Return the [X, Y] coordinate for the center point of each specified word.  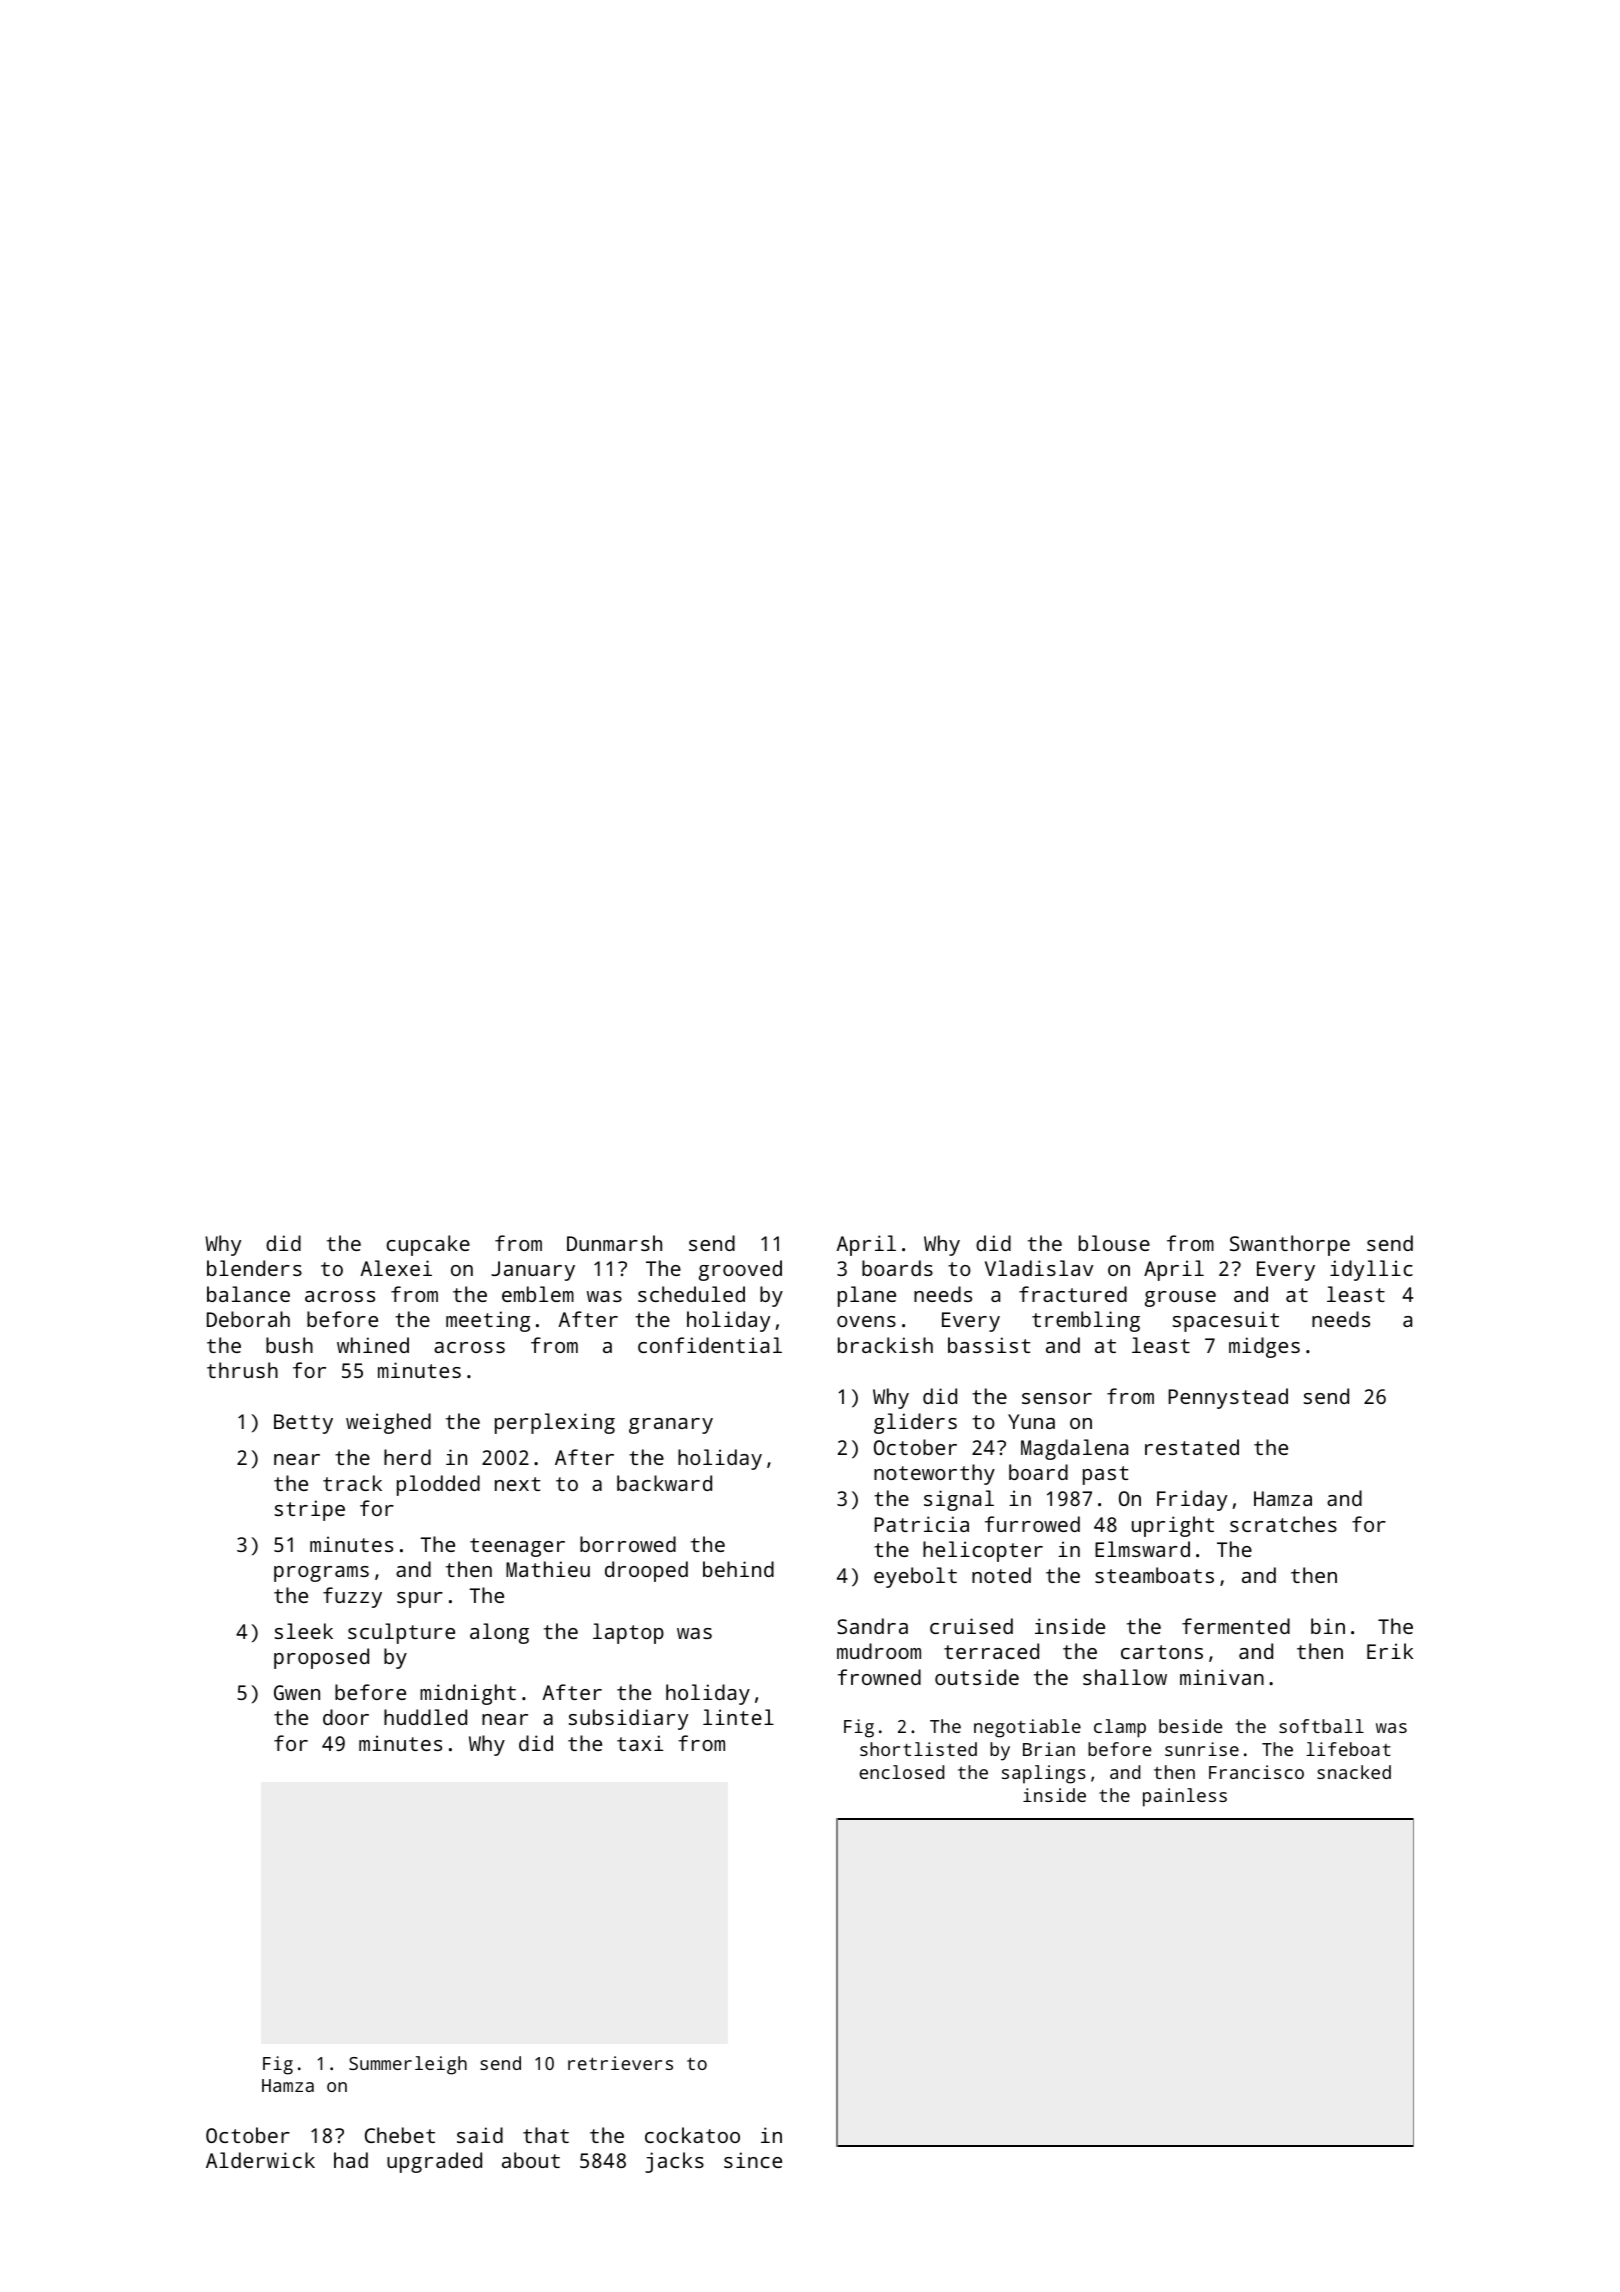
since [753, 2160]
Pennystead [1228, 1398]
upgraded [434, 2162]
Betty [303, 1424]
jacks [674, 2162]
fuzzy [352, 1597]
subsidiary [628, 1719]
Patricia [921, 1524]
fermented [1236, 1626]
